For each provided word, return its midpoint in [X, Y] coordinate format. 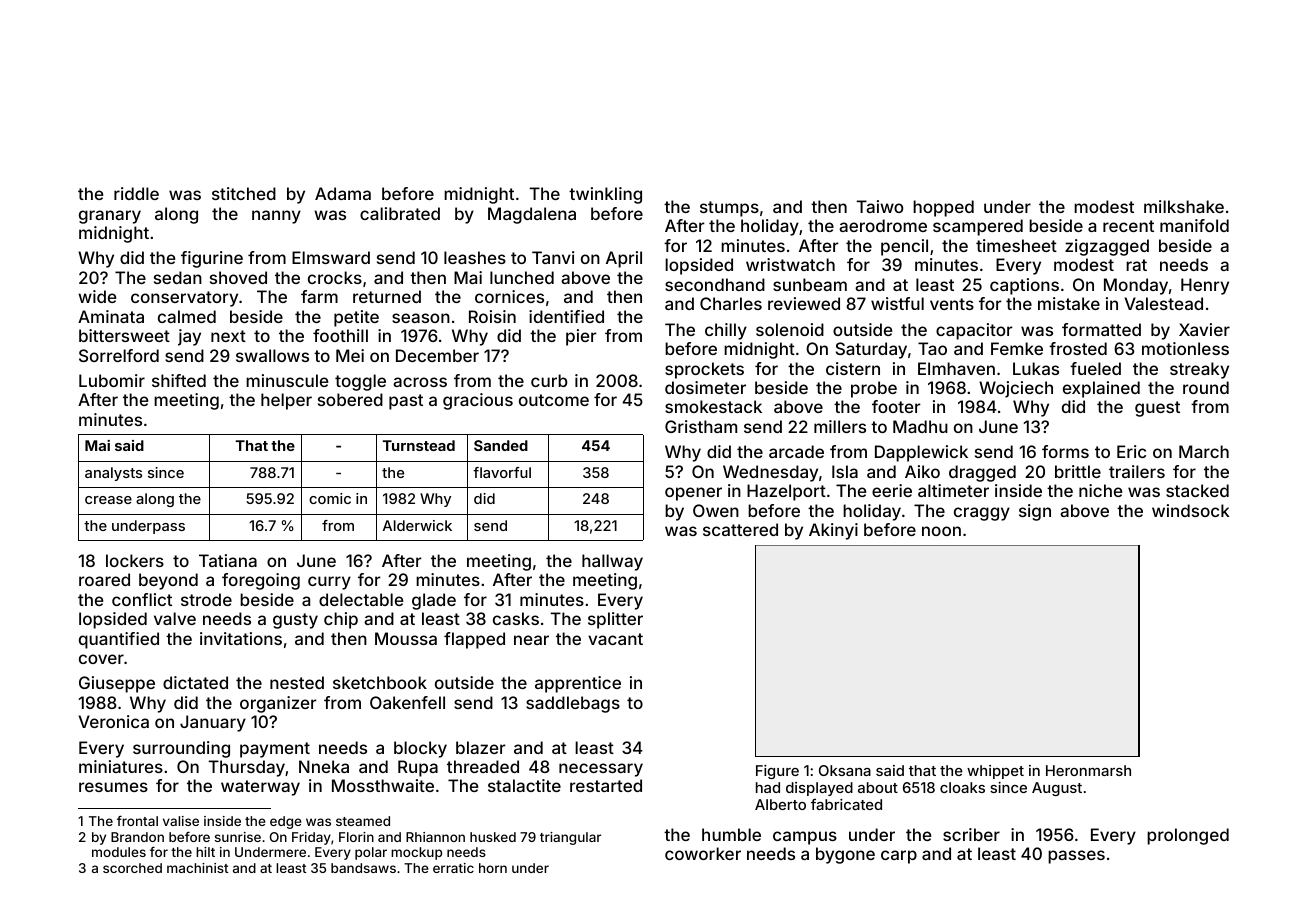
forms [1065, 451]
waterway [260, 788]
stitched [244, 193]
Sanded [501, 445]
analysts [113, 474]
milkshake [1184, 206]
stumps [729, 209]
